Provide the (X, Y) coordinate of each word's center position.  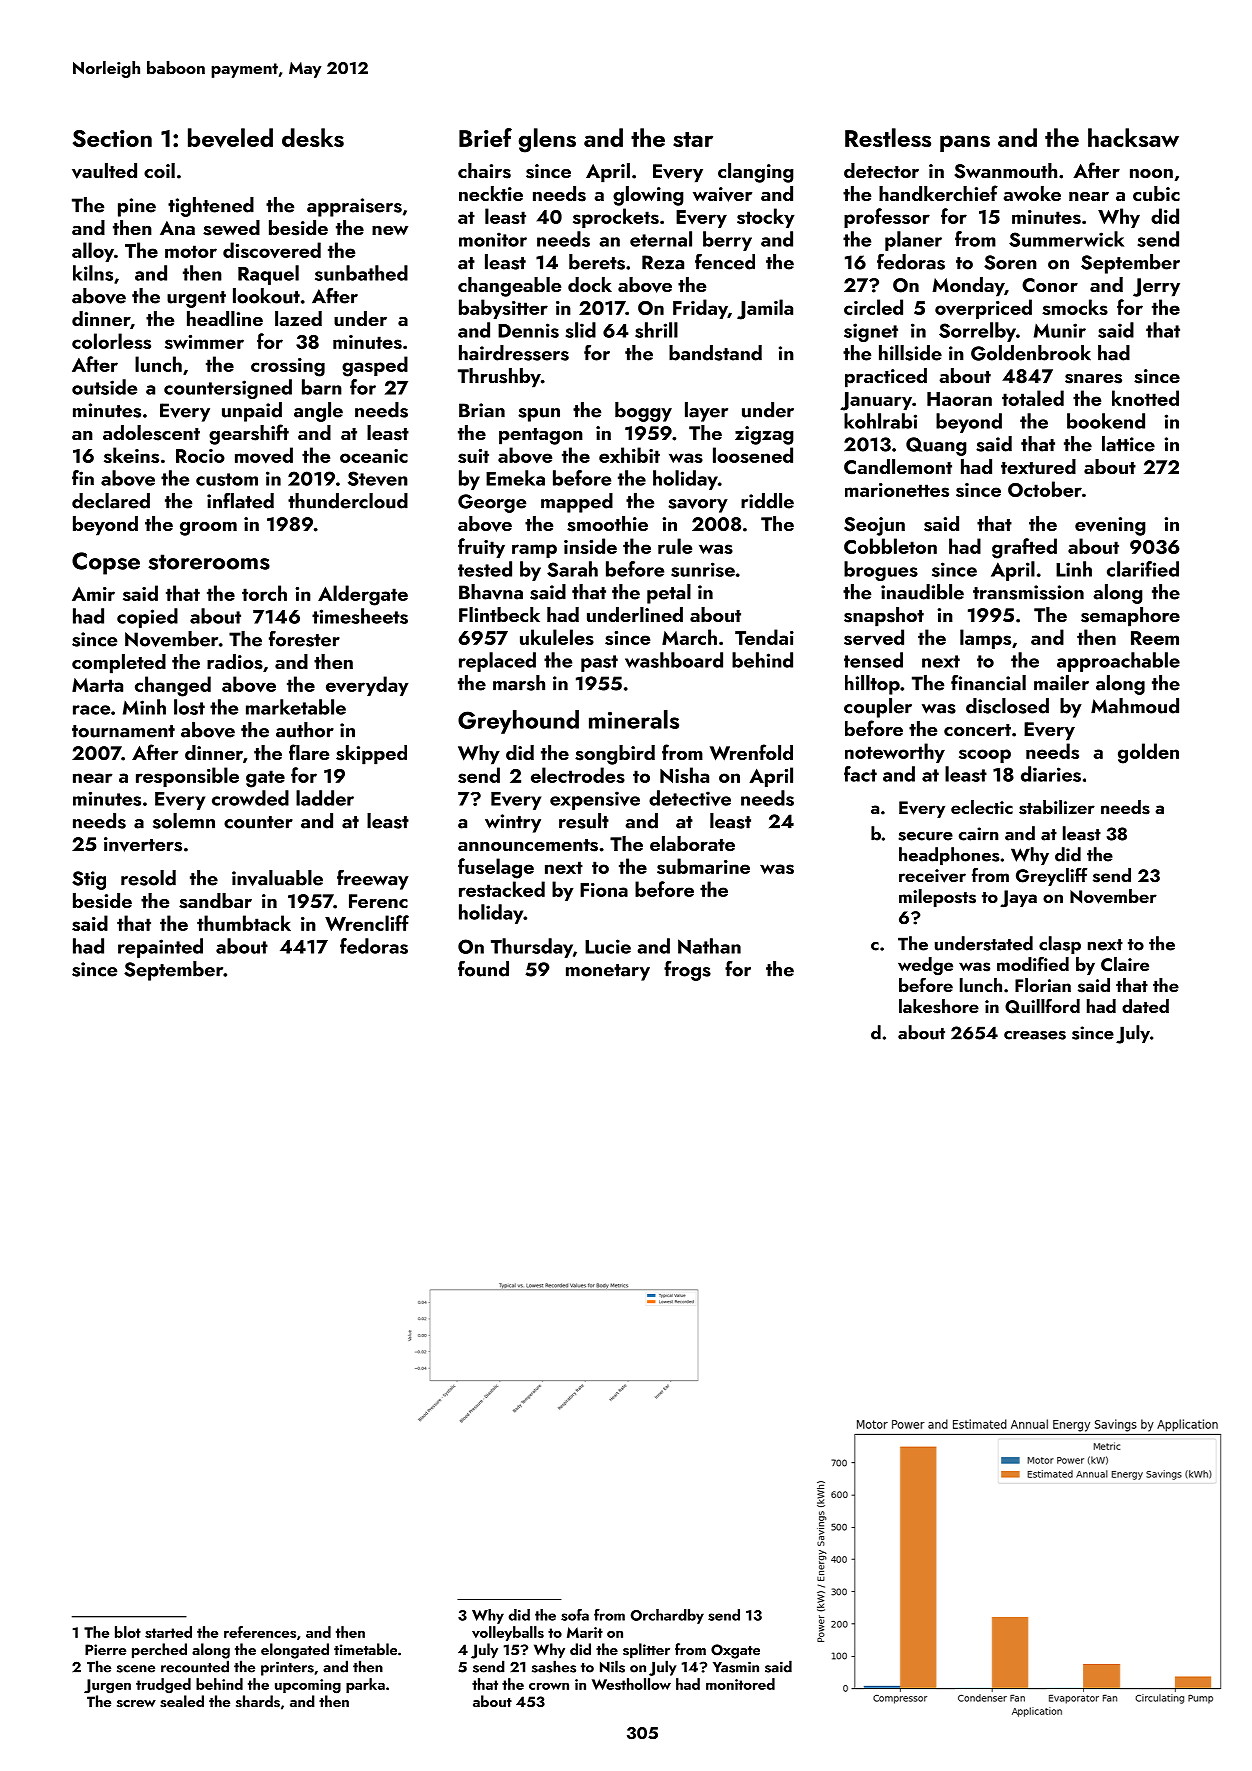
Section (112, 139)
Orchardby (667, 1616)
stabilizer (1057, 807)
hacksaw (1133, 137)
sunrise (703, 569)
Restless (888, 137)
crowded (250, 798)
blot (128, 1632)
